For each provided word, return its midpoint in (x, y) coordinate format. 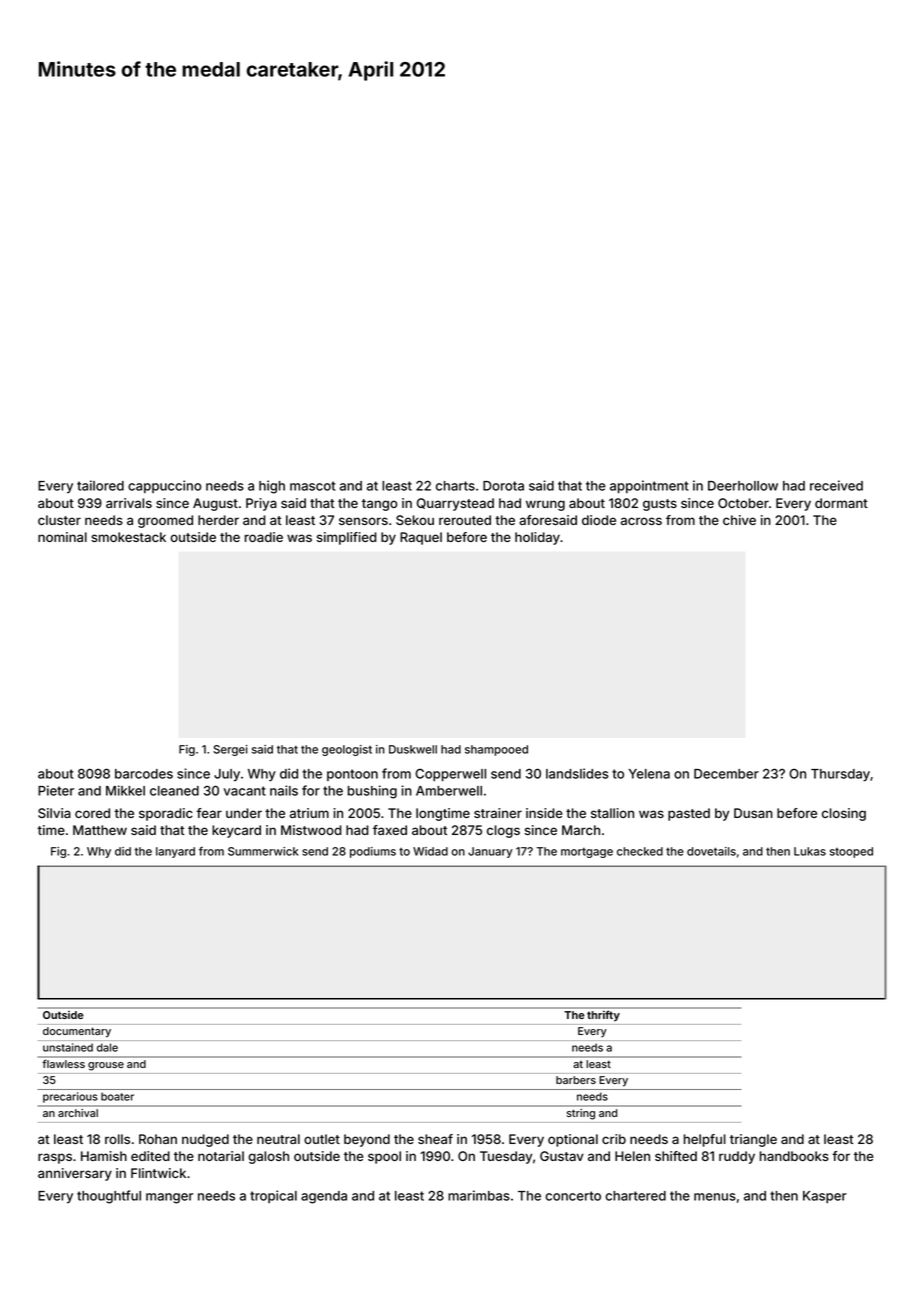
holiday (537, 538)
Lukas (810, 851)
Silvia (54, 813)
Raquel (421, 538)
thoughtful (109, 1197)
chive (739, 520)
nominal (62, 537)
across (641, 521)
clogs (503, 831)
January (490, 852)
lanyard (175, 852)
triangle (753, 1140)
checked (640, 851)
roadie (264, 537)
